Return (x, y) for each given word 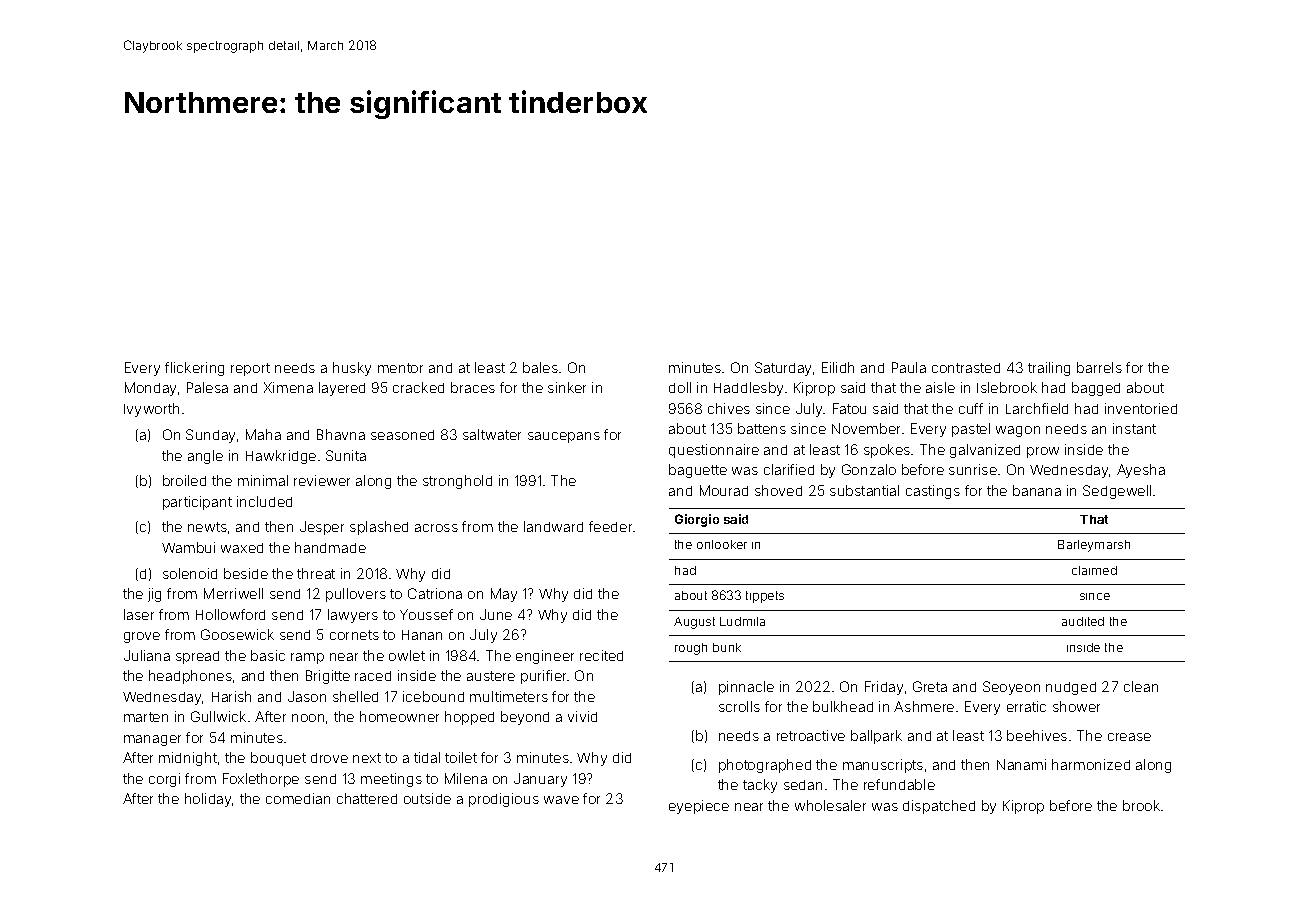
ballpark (876, 737)
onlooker (722, 544)
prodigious (504, 800)
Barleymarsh (1094, 546)
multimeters (509, 696)
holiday (208, 800)
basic (268, 655)
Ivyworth (151, 410)
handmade (330, 547)
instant (1134, 428)
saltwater (492, 434)
